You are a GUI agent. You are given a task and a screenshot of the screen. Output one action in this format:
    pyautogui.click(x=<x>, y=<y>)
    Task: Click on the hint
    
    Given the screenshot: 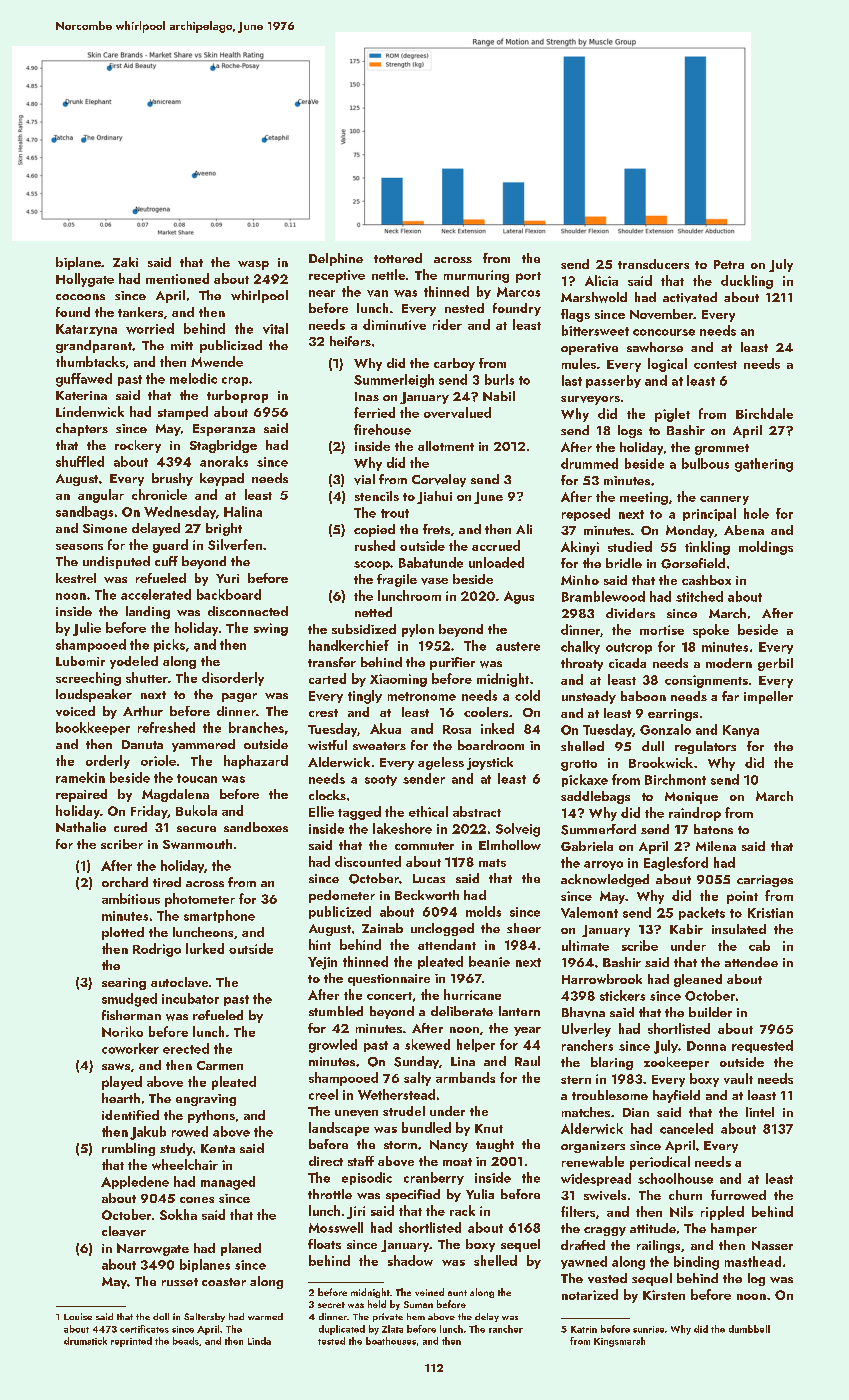 What is the action you would take?
    pyautogui.click(x=320, y=944)
